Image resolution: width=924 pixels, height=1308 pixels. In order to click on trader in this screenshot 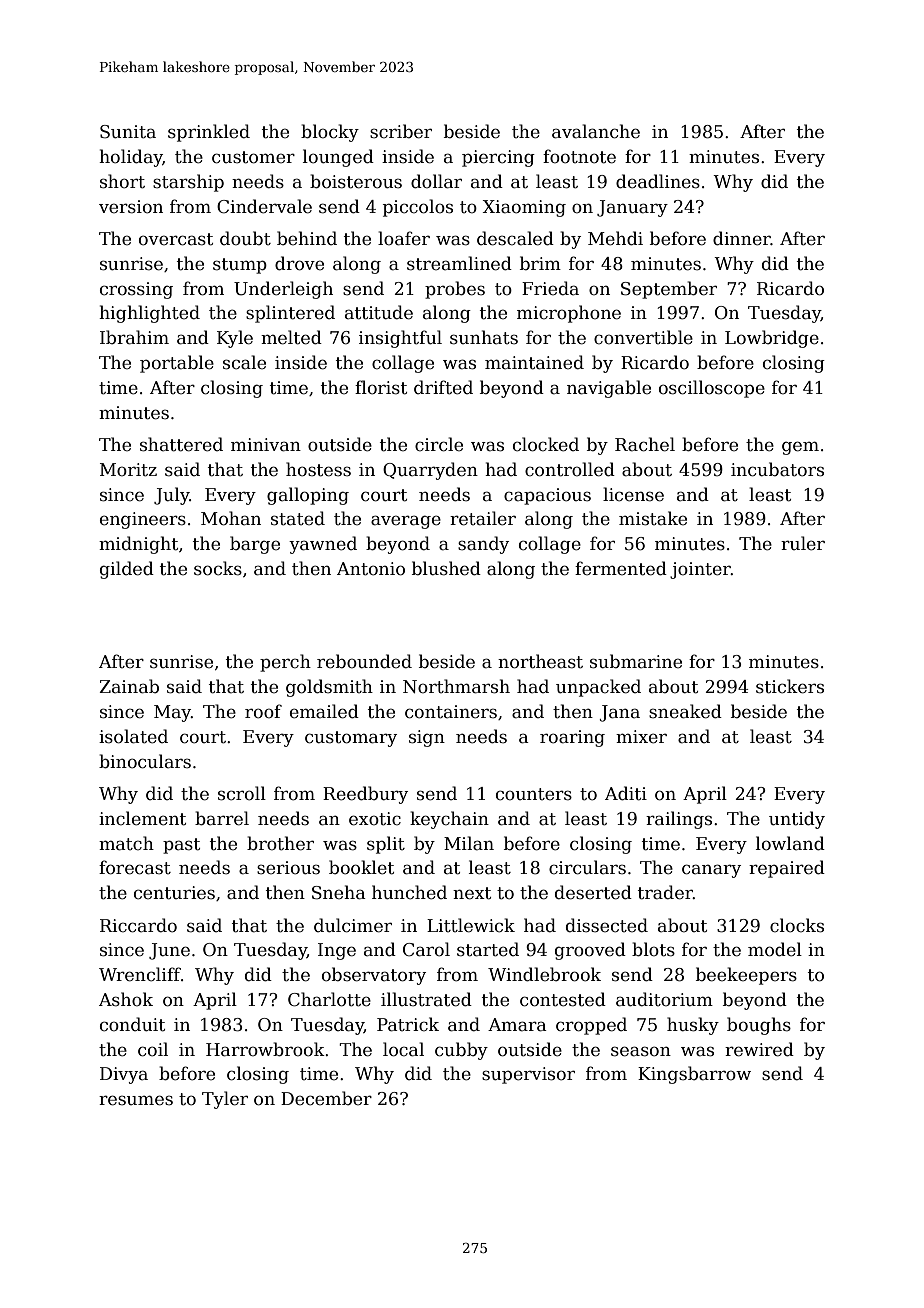, I will do `click(665, 892)`.
